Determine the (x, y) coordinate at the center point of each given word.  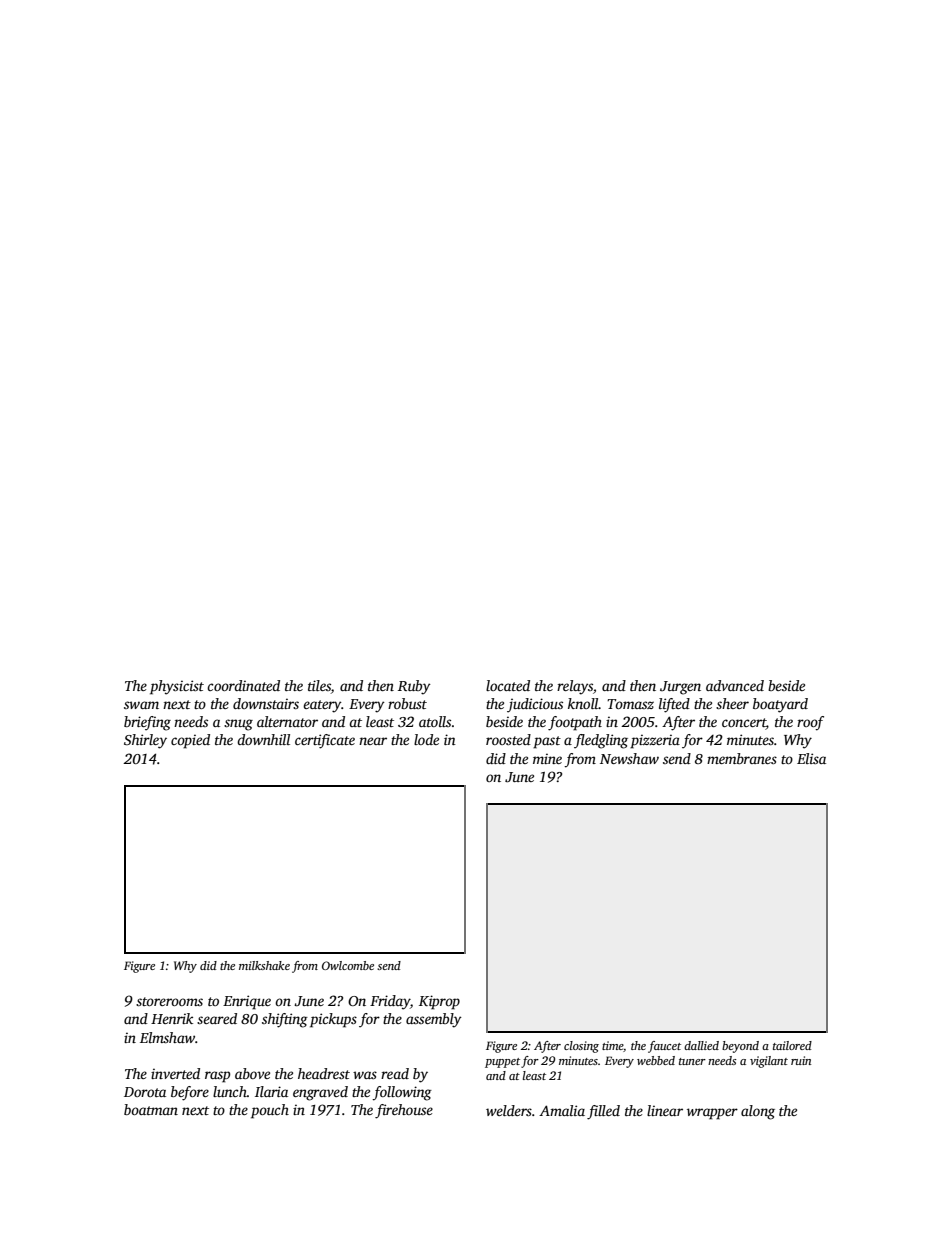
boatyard (780, 705)
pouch (270, 1111)
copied (190, 741)
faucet (664, 1047)
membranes (742, 758)
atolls (435, 721)
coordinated (243, 685)
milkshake (264, 965)
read (395, 1073)
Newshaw (629, 758)
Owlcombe (348, 965)
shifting (285, 1020)
